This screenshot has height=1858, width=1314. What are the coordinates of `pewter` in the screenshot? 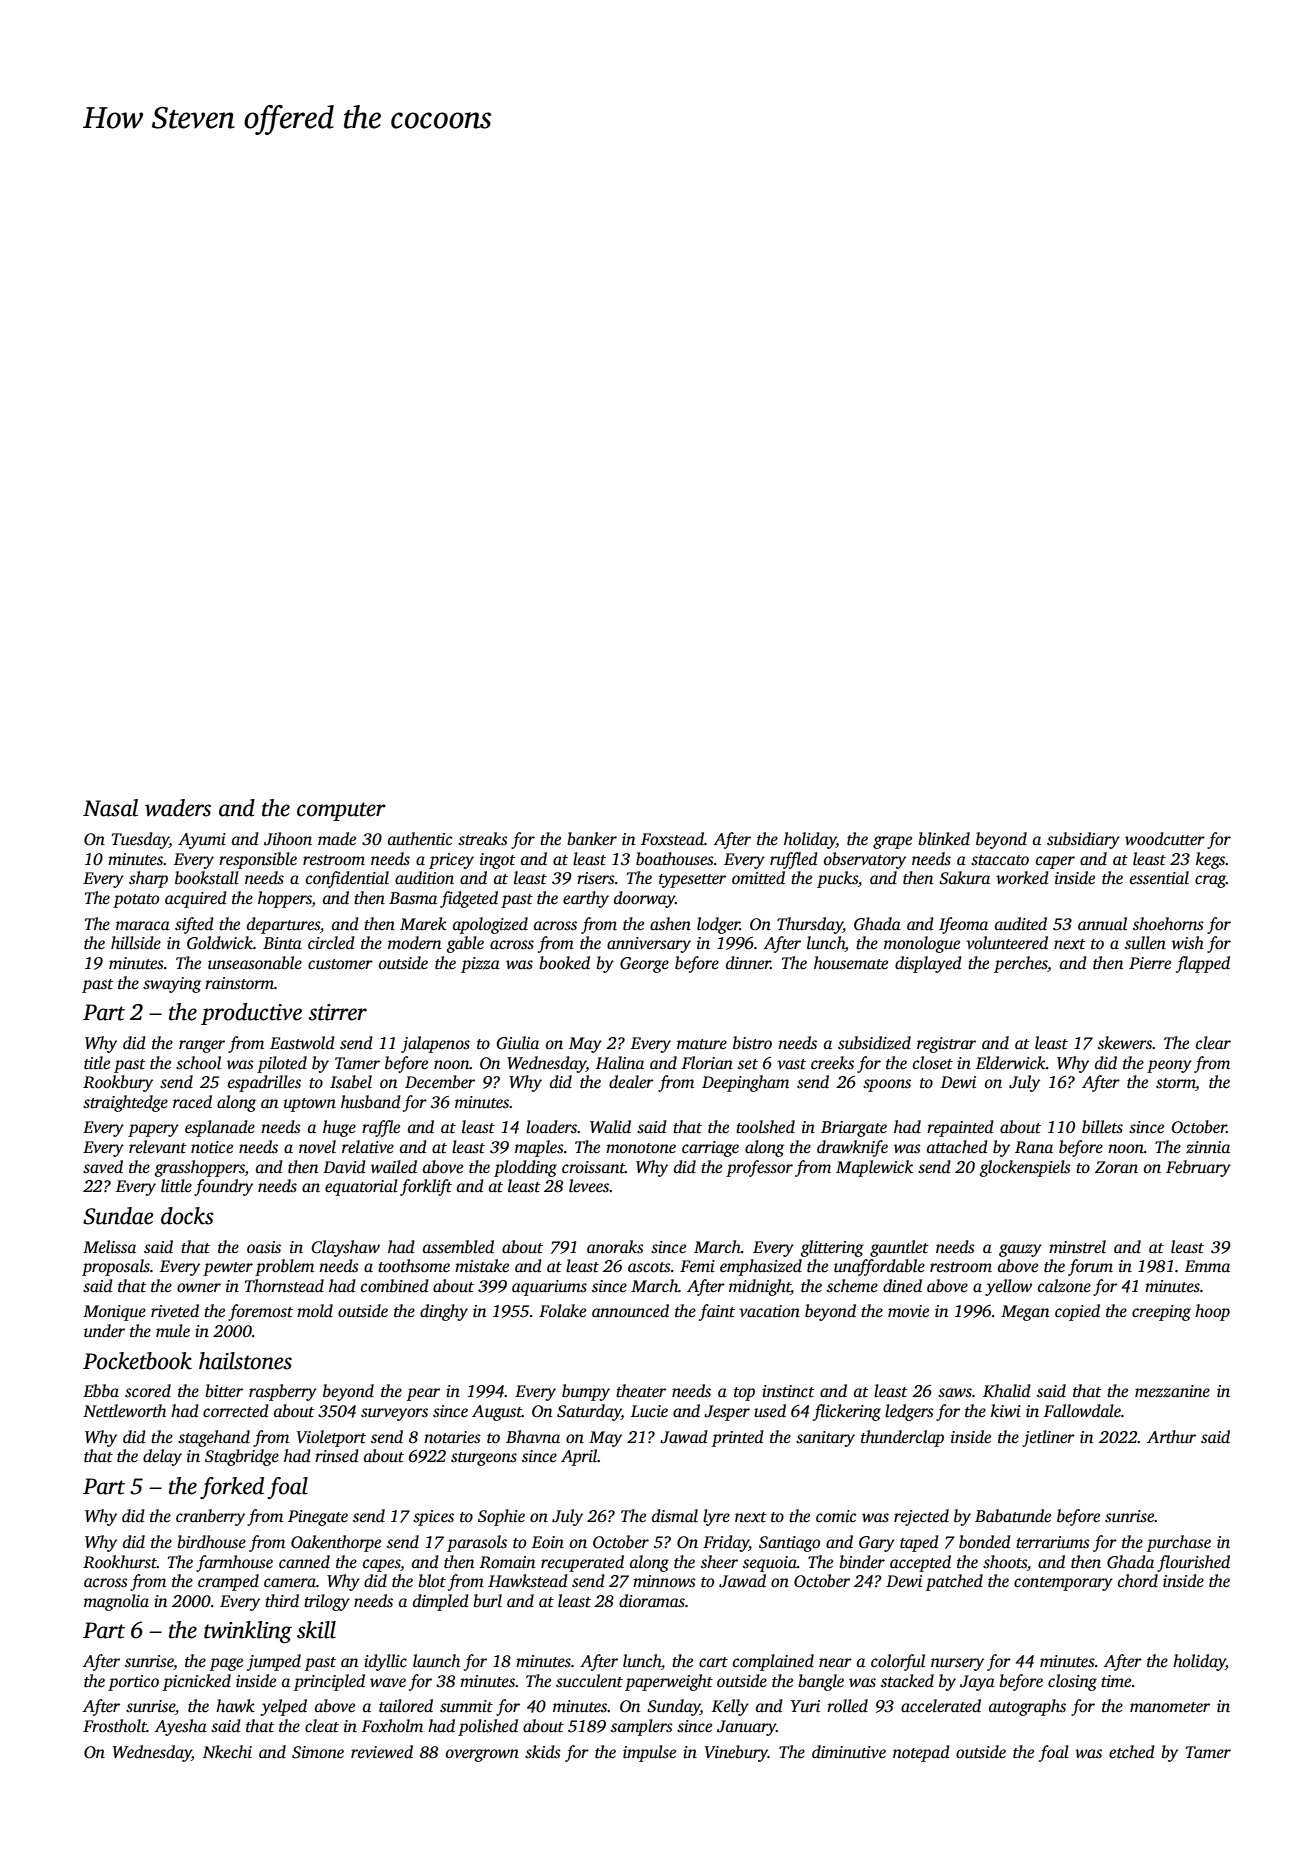 It's located at (228, 1269).
